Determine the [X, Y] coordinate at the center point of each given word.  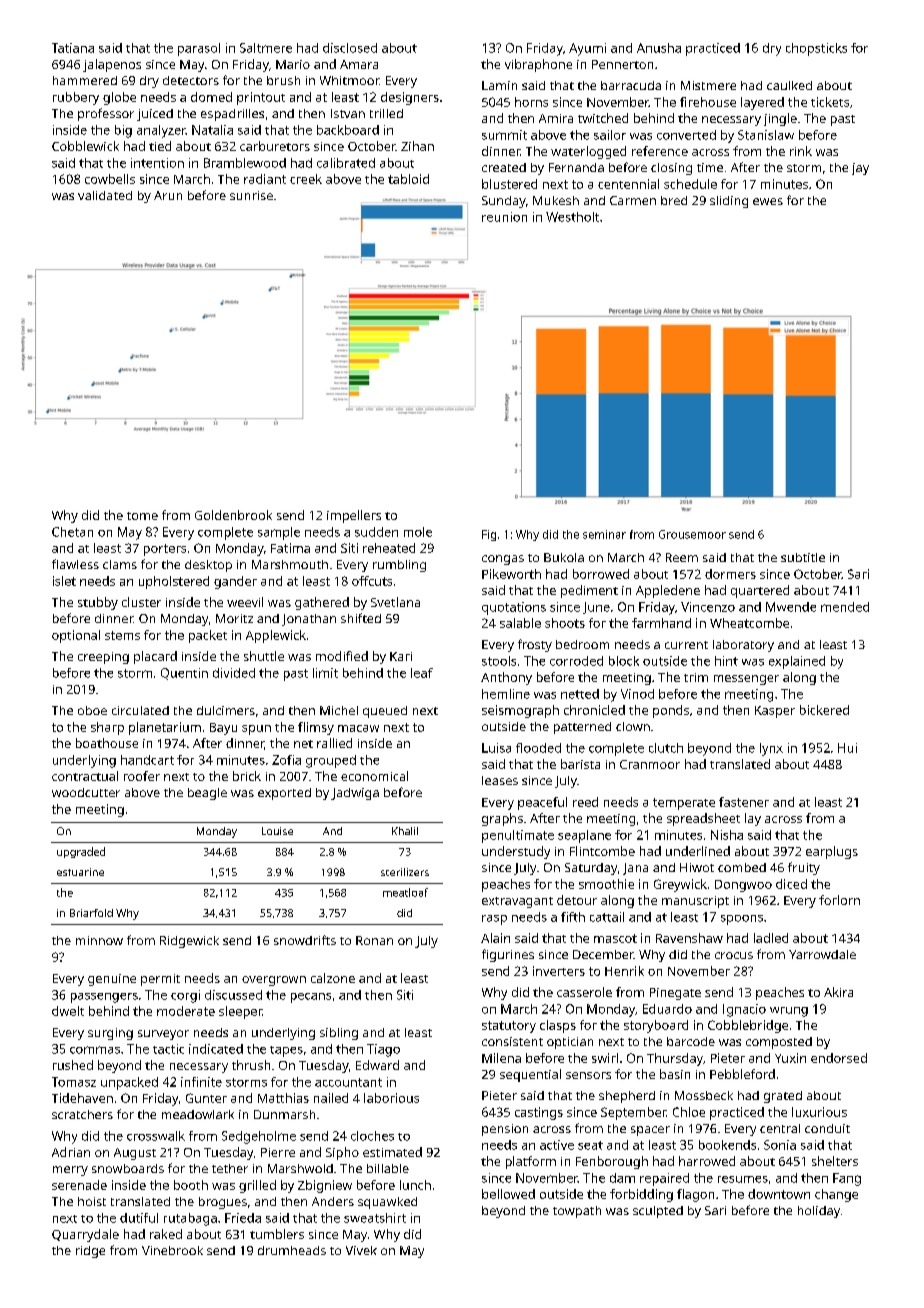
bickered [824, 710]
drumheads [292, 1250]
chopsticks [816, 49]
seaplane [584, 836]
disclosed [350, 48]
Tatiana [73, 48]
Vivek [361, 1250]
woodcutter [86, 792]
